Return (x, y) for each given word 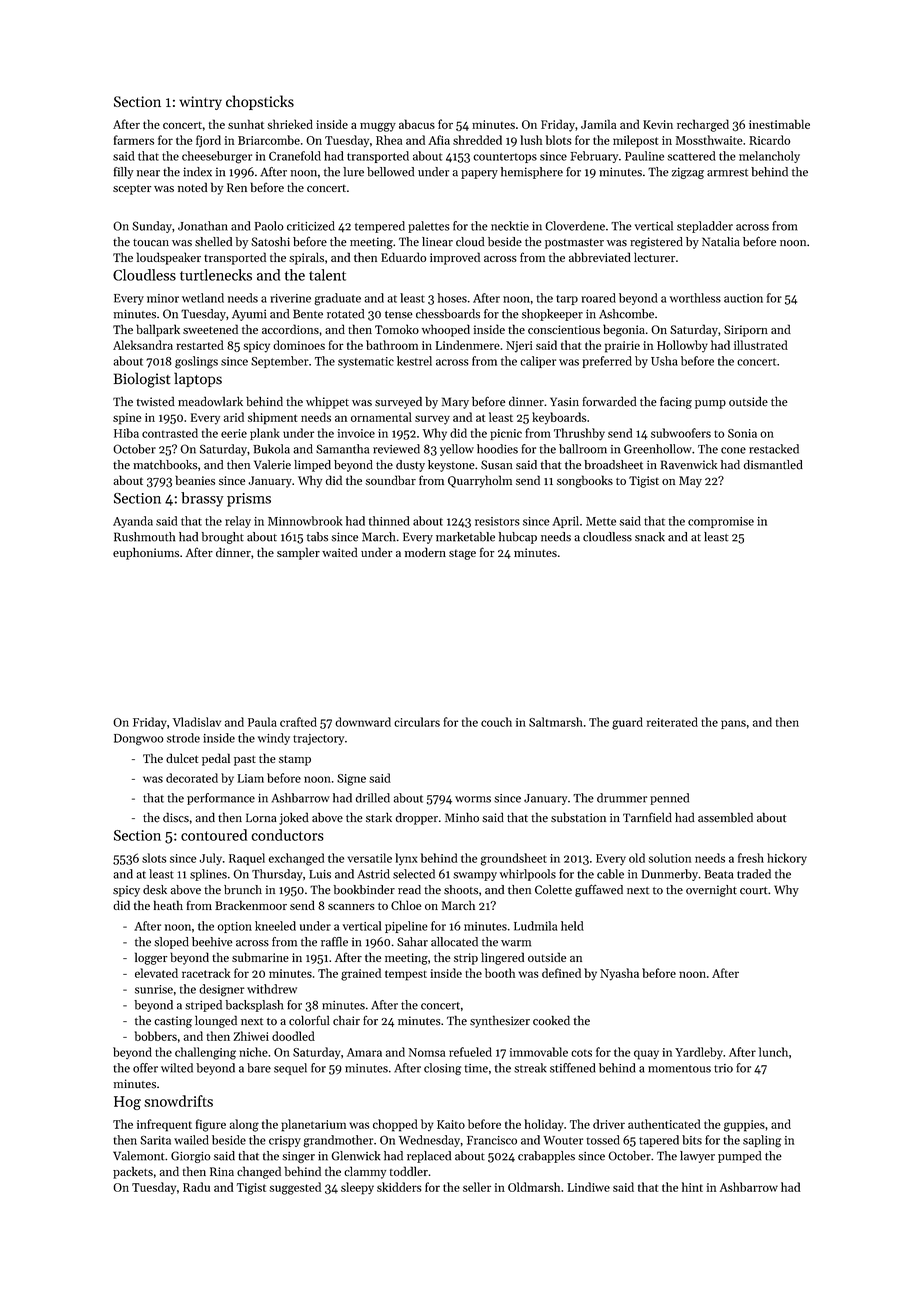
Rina (222, 1171)
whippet (327, 402)
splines (208, 875)
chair (346, 1020)
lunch (773, 1052)
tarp (567, 300)
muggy (378, 127)
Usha (664, 361)
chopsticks (260, 102)
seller (477, 1187)
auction (743, 298)
